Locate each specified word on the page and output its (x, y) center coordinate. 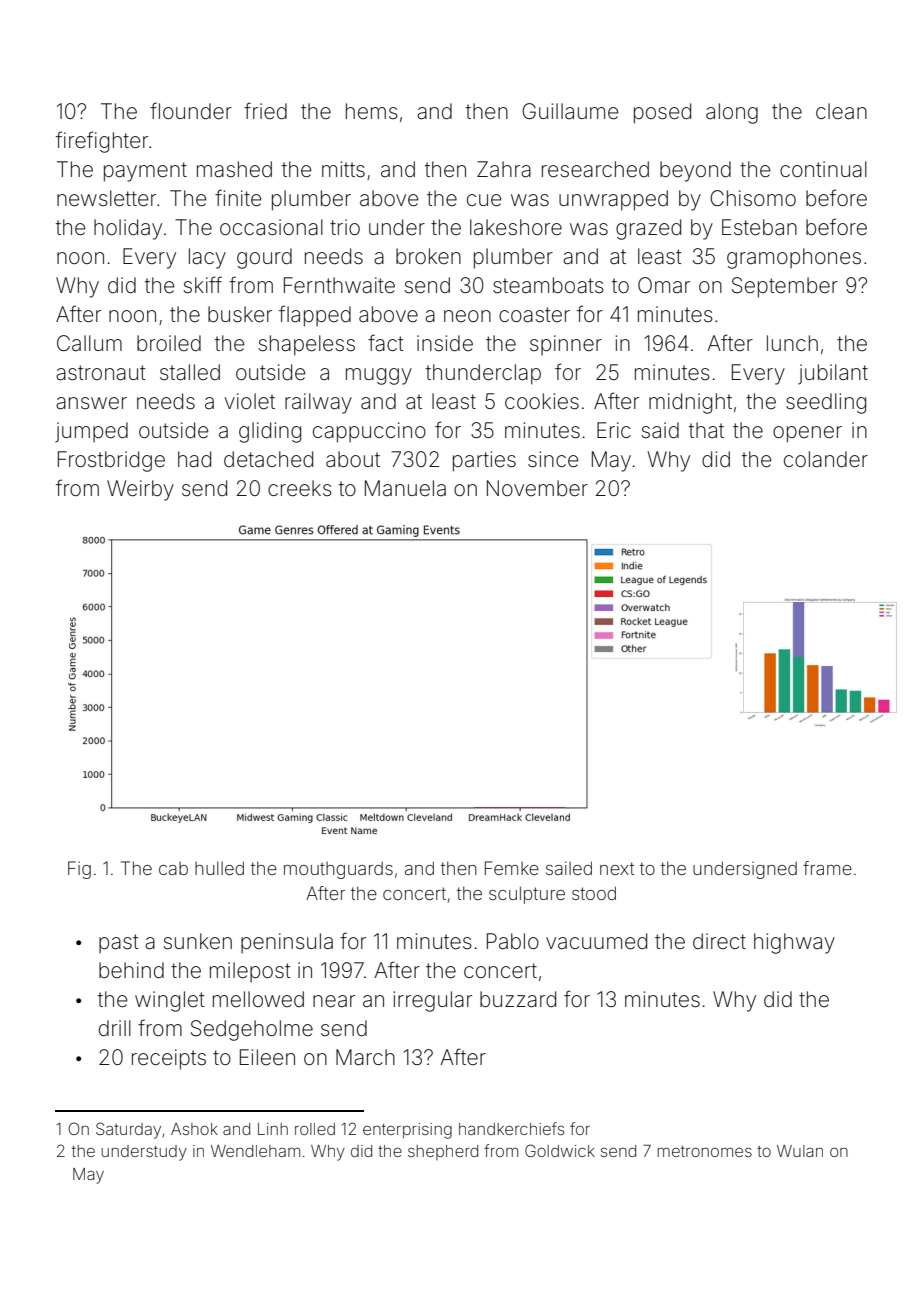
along (732, 113)
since (553, 459)
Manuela (405, 488)
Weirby (140, 490)
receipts (169, 1059)
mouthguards (338, 870)
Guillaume (570, 111)
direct (719, 941)
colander (826, 459)
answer (91, 403)
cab (173, 868)
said (660, 430)
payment (145, 172)
